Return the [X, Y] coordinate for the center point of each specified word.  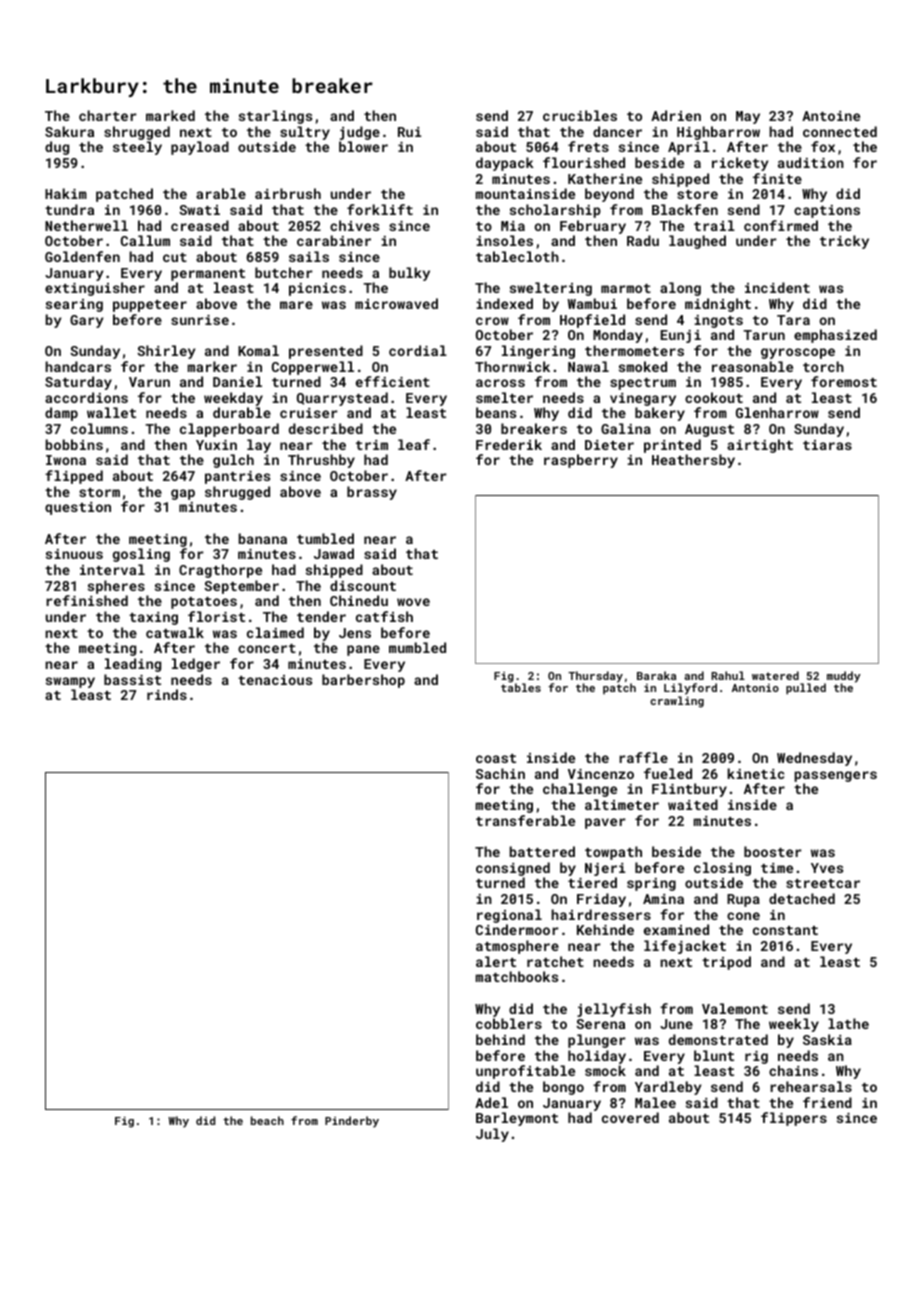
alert [496, 961]
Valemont [735, 1008]
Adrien [676, 115]
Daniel [237, 381]
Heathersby [693, 461]
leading [133, 665]
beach [267, 1120]
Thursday [595, 677]
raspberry [581, 461]
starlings [275, 117]
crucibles [580, 115]
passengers [835, 776]
